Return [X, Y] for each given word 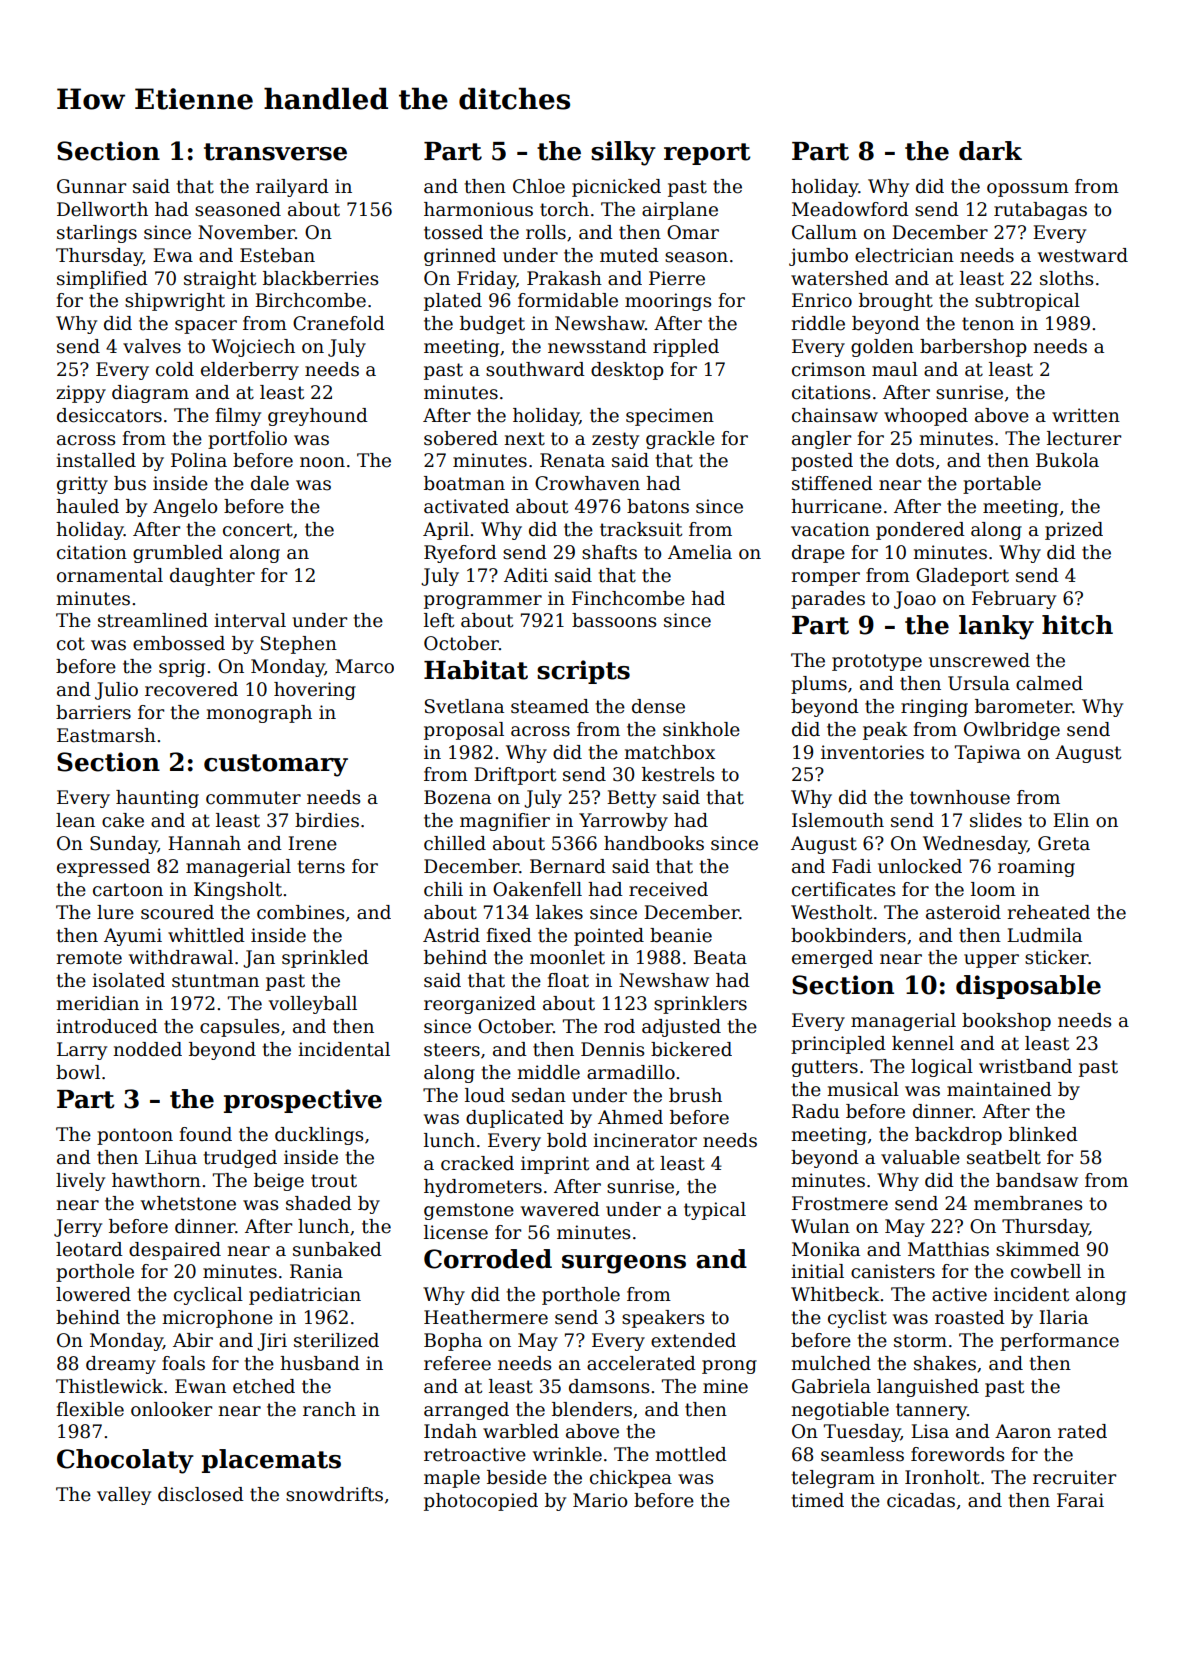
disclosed [201, 1494]
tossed [453, 232]
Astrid [451, 935]
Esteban [277, 255]
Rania [316, 1271]
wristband [1025, 1066]
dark [990, 151]
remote [89, 958]
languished [928, 1388]
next [524, 439]
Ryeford [460, 554]
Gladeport [962, 577]
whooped [926, 417]
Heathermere [486, 1317]
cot [71, 644]
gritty [82, 485]
